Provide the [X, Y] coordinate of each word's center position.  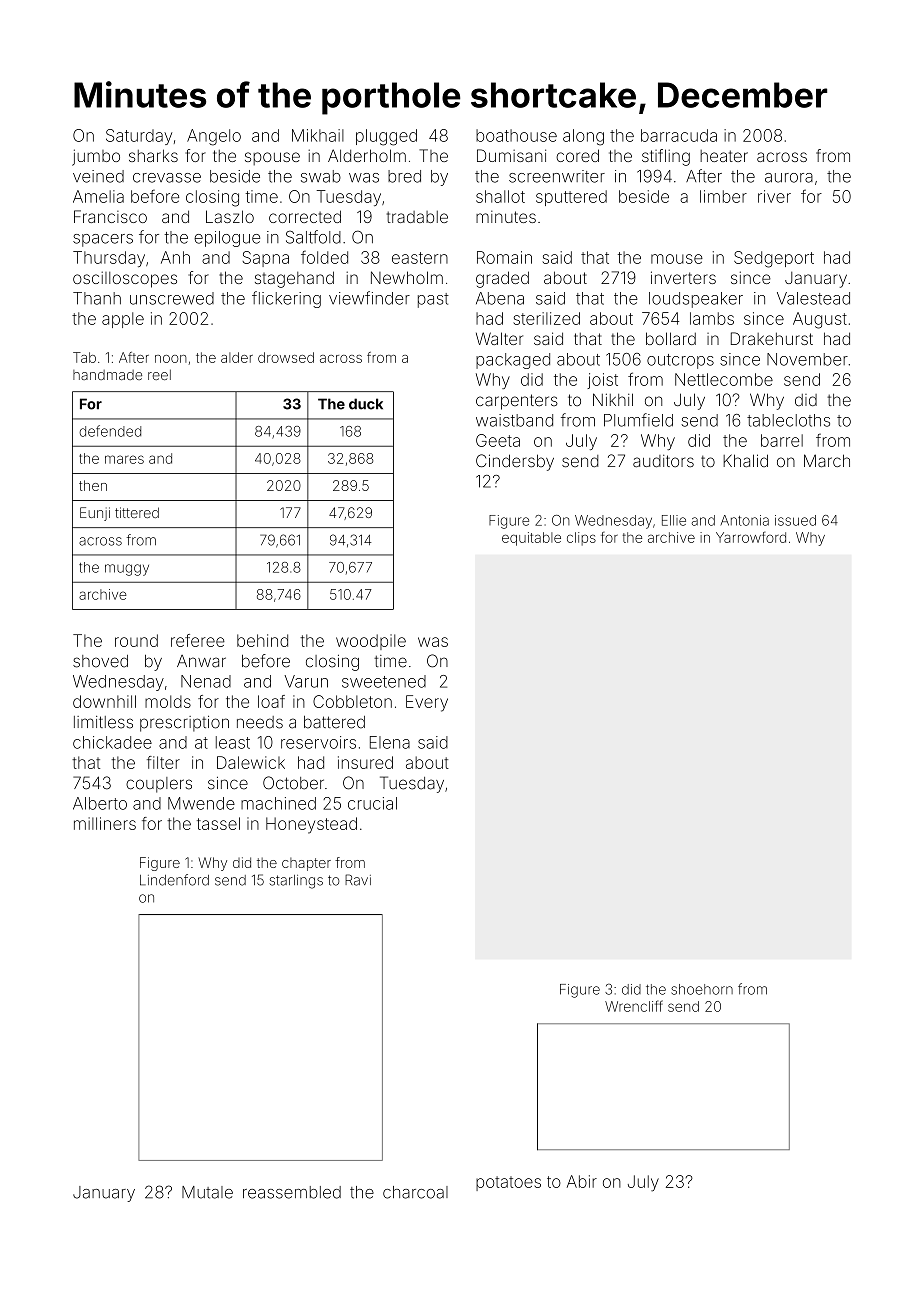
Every [427, 703]
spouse [272, 158]
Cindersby [515, 462]
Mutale [207, 1192]
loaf [271, 701]
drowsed [286, 357]
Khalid [745, 461]
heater [724, 156]
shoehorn [702, 989]
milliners [105, 823]
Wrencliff [634, 1006]
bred [404, 176]
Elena [390, 742]
